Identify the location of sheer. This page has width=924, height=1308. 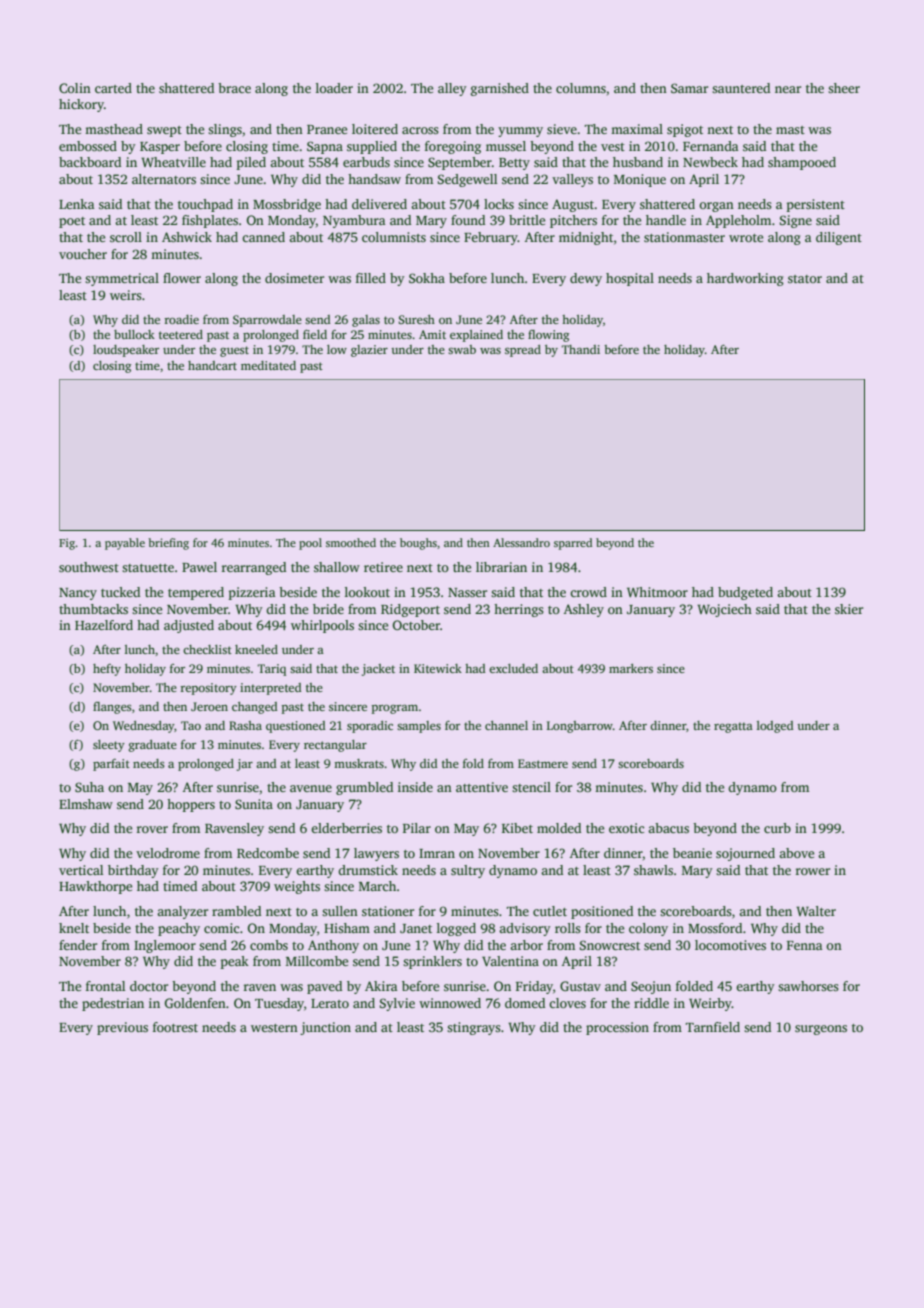
(844, 88).
